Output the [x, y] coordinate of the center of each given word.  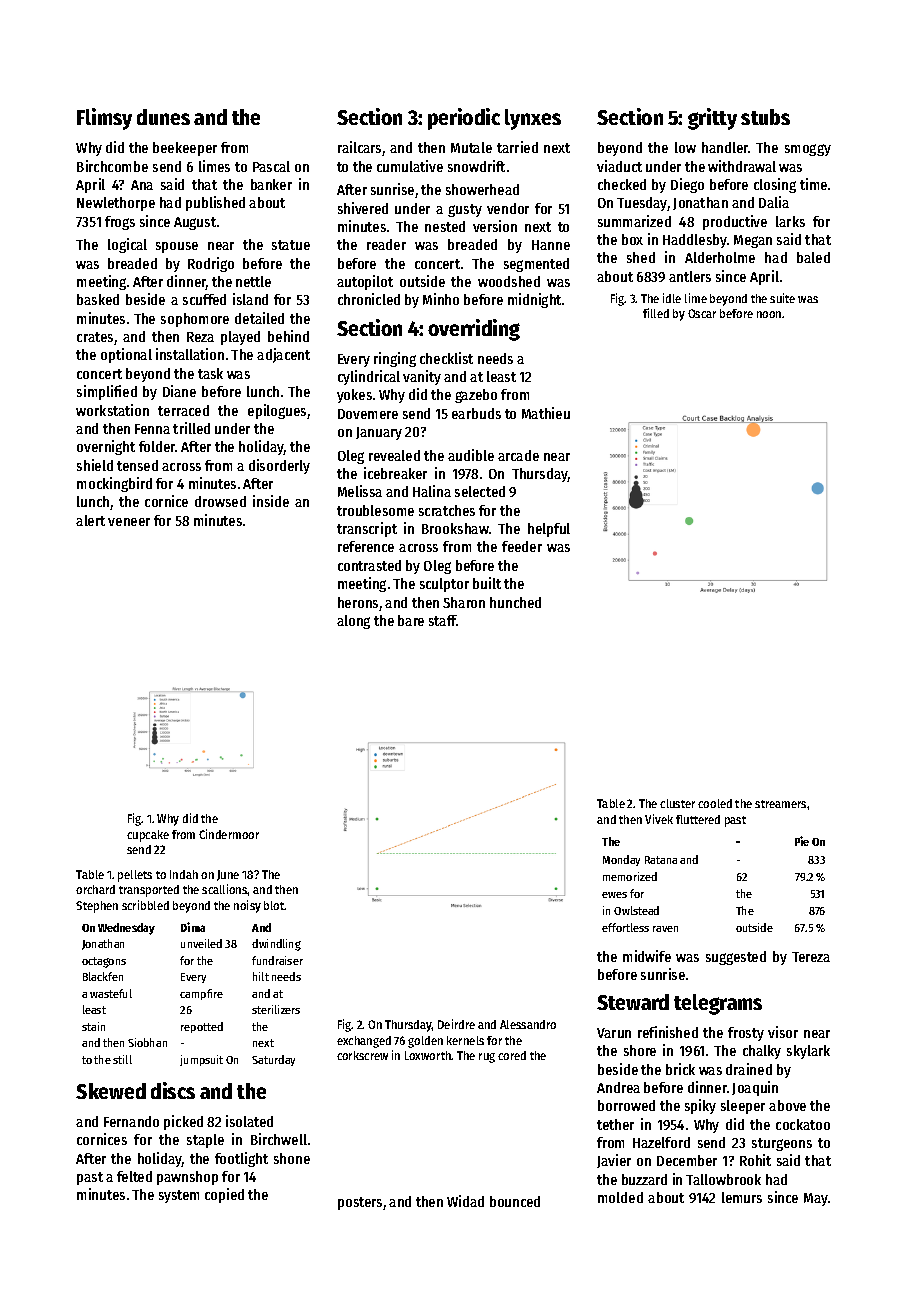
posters [360, 1203]
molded [620, 1197]
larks [790, 221]
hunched [515, 602]
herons [358, 602]
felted [134, 1176]
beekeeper [185, 149]
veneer [129, 522]
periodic [464, 119]
